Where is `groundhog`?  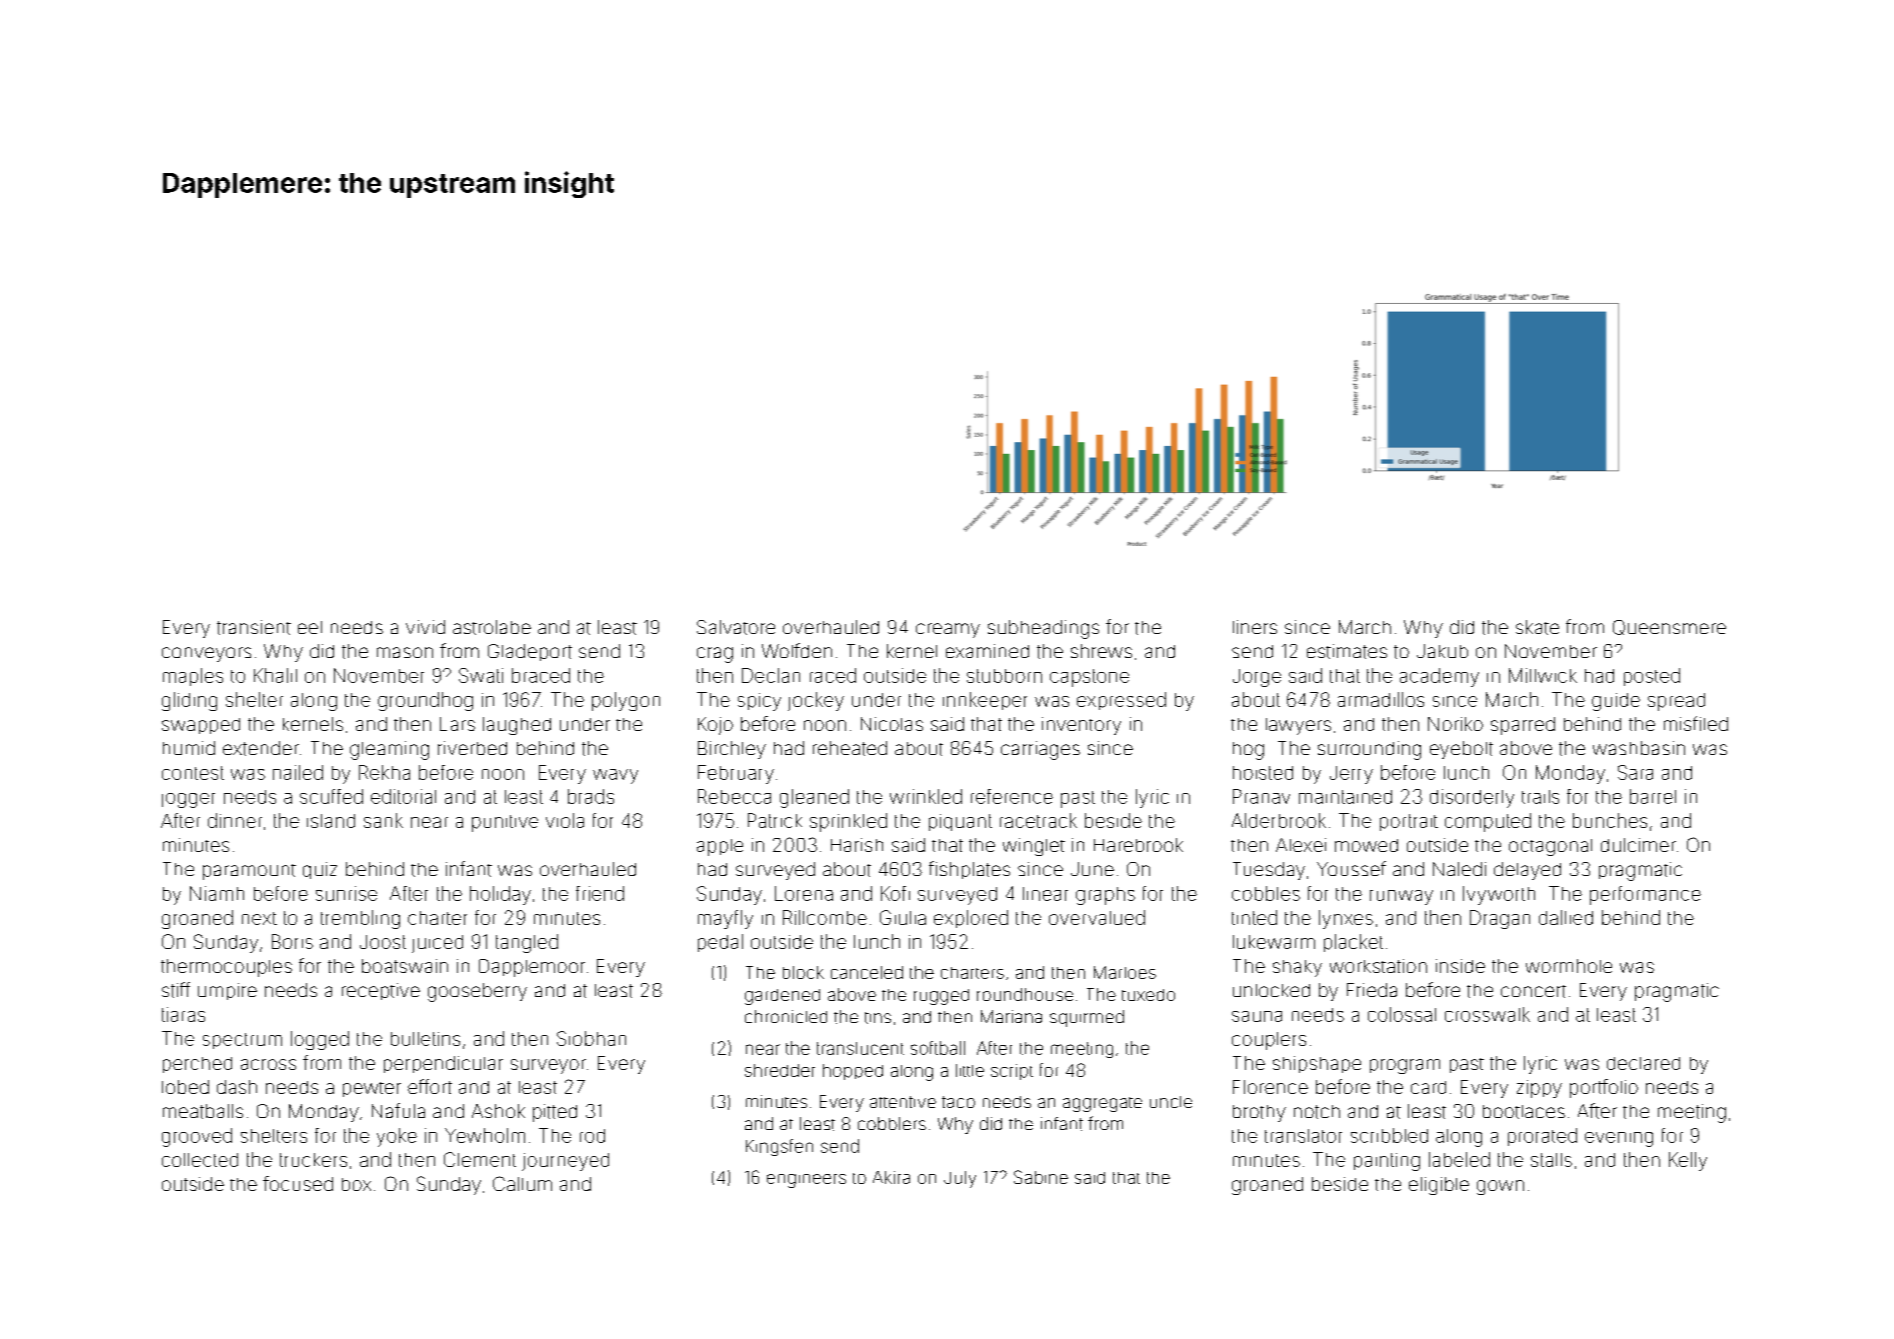
groundhog is located at coordinates (425, 701).
